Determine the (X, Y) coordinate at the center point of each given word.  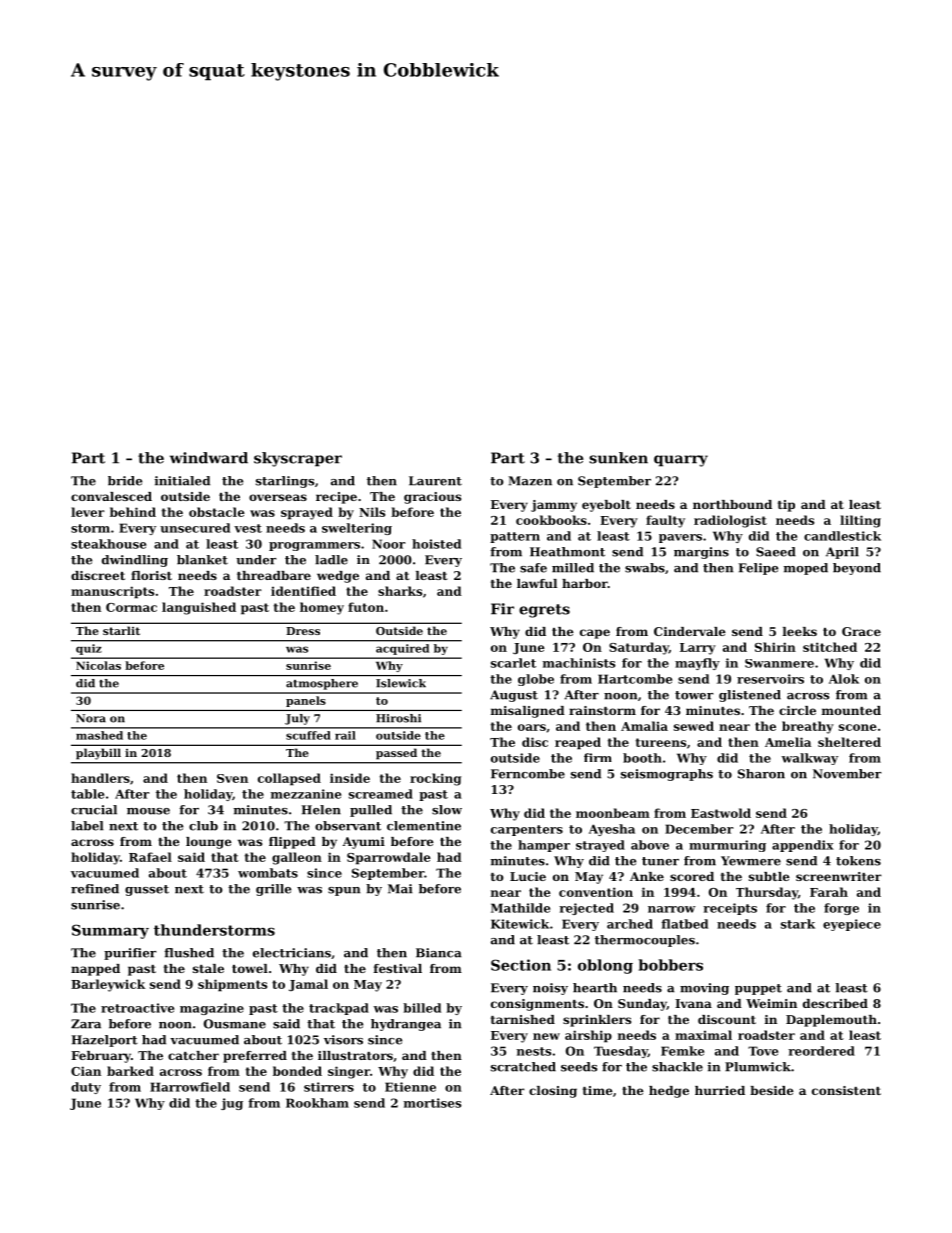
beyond (857, 569)
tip (786, 506)
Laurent (435, 481)
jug (232, 1104)
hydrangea (406, 1025)
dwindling (135, 561)
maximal (703, 1035)
